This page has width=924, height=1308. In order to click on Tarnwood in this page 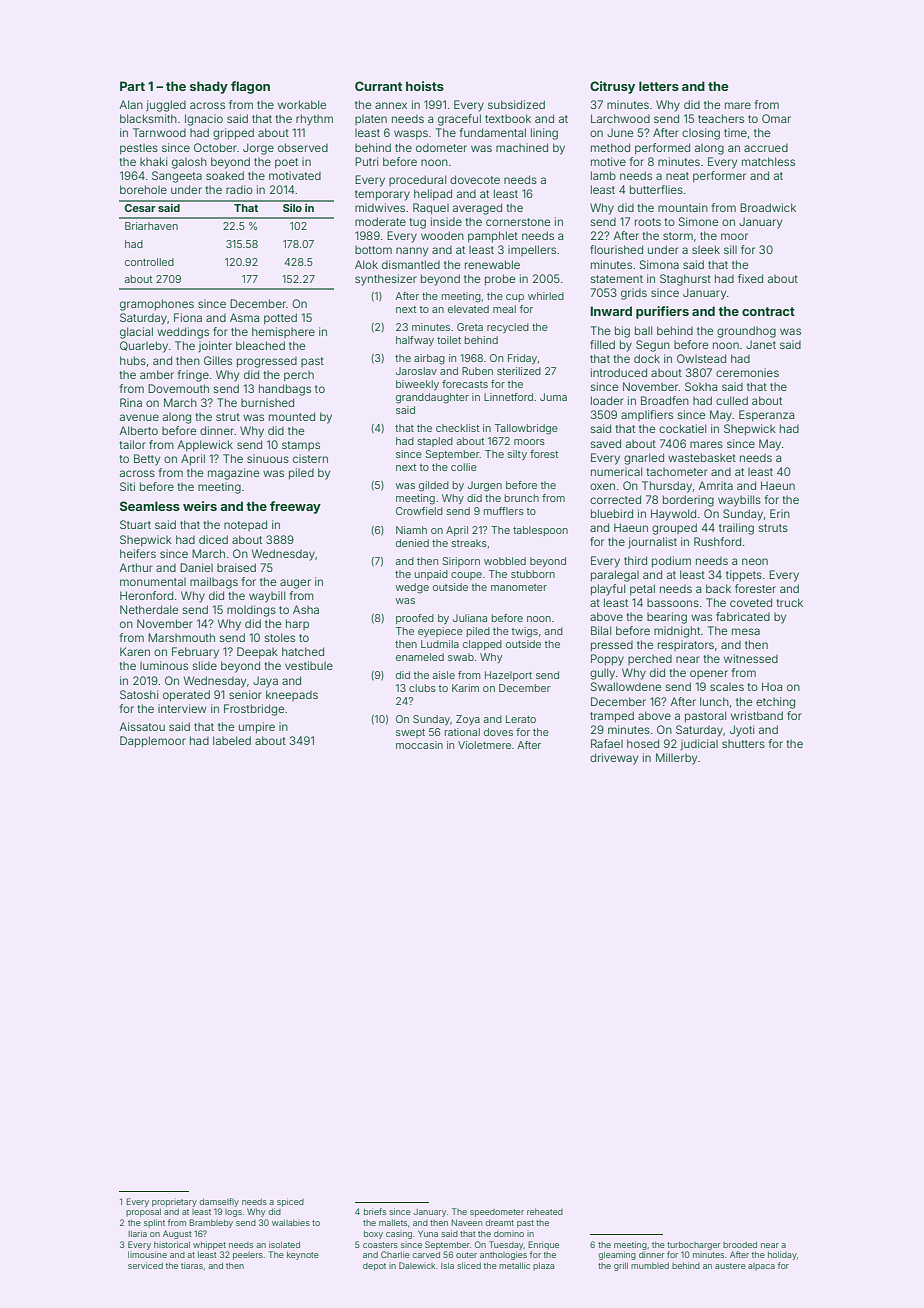, I will do `click(159, 132)`.
